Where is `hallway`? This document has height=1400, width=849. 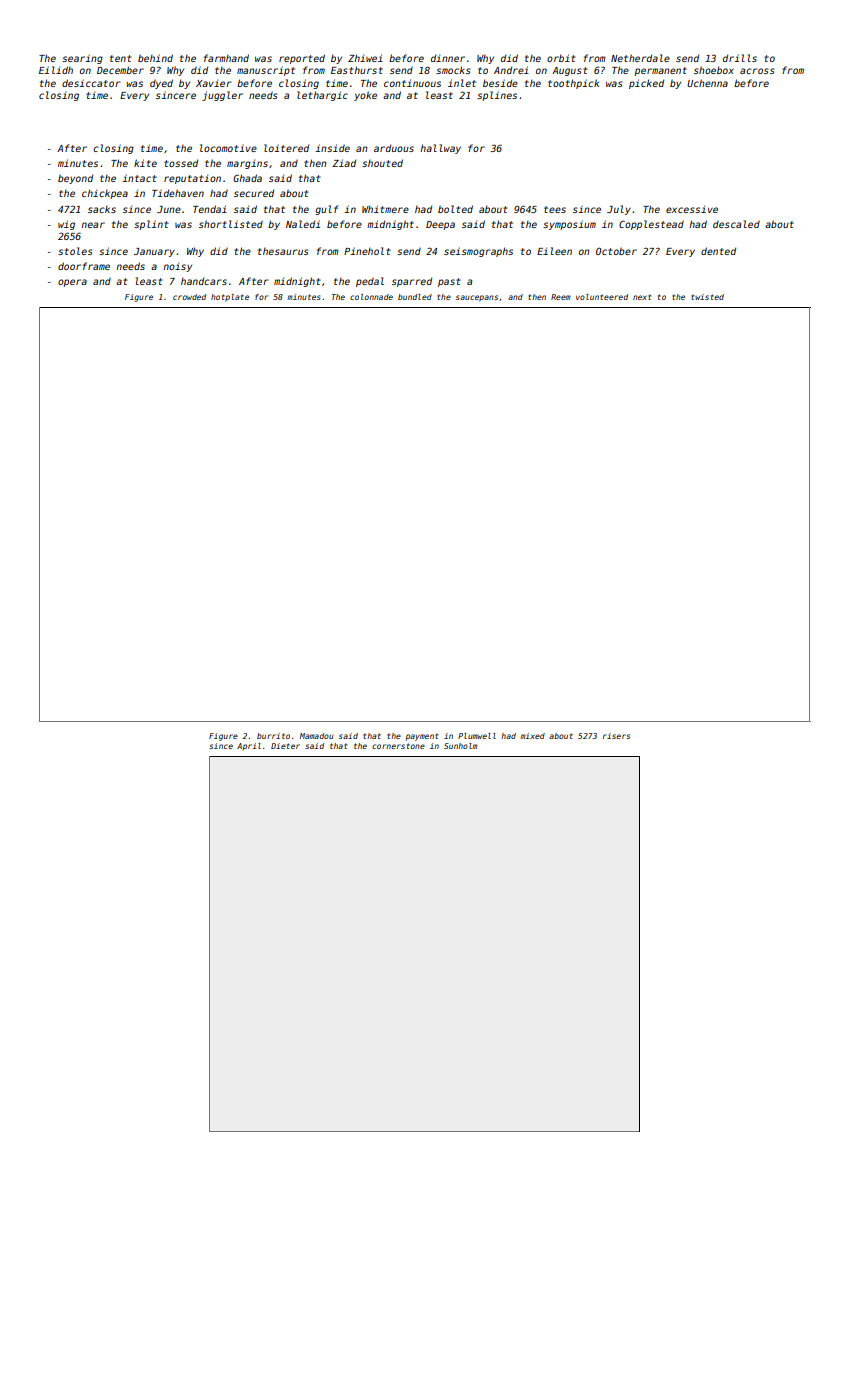 hallway is located at coordinates (440, 149).
